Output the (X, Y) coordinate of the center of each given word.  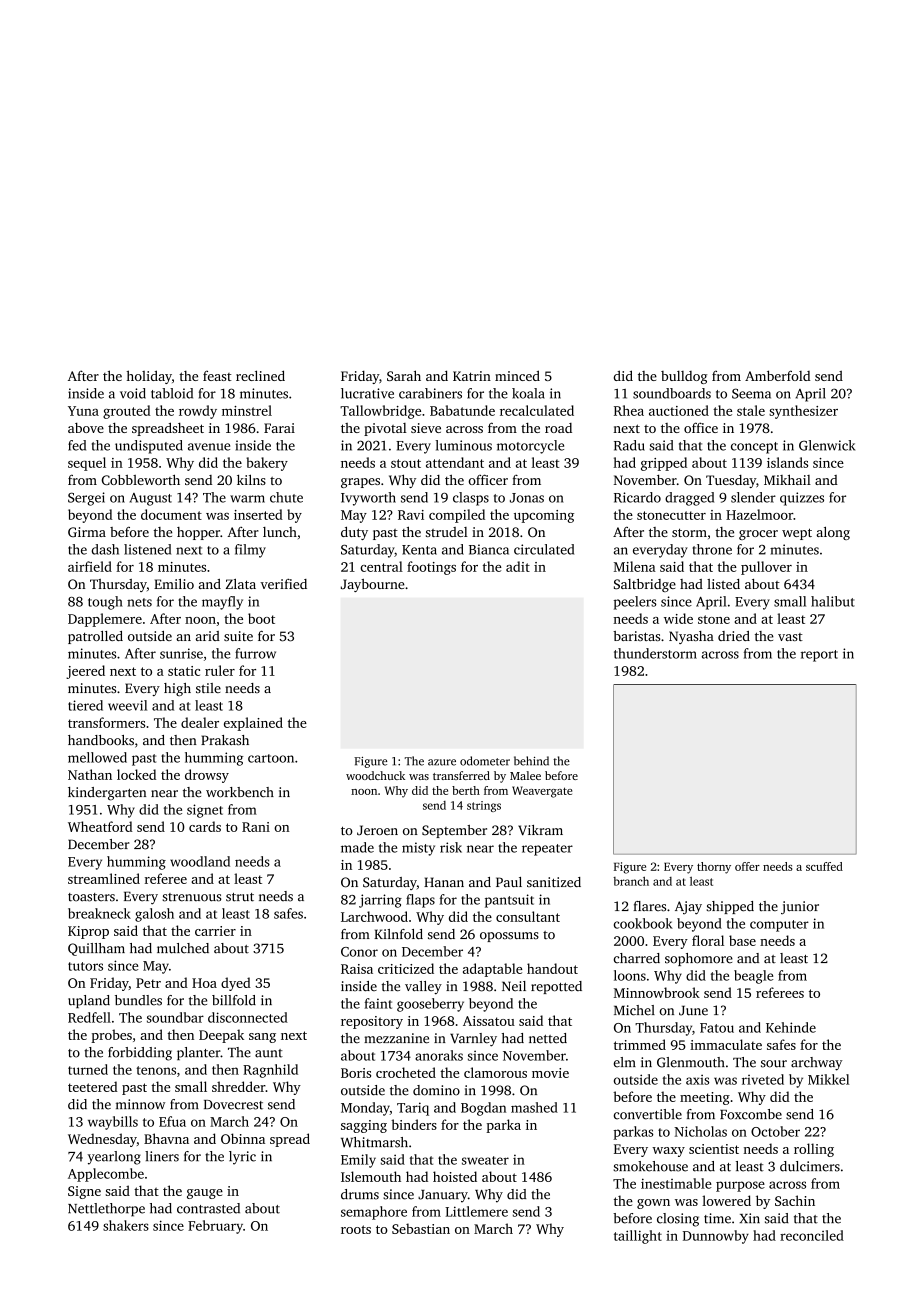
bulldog (684, 377)
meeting (705, 1098)
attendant (455, 462)
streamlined (104, 878)
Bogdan (483, 1109)
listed (723, 584)
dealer (200, 722)
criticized (406, 968)
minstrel (247, 410)
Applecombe (106, 1175)
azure (442, 762)
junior (800, 907)
